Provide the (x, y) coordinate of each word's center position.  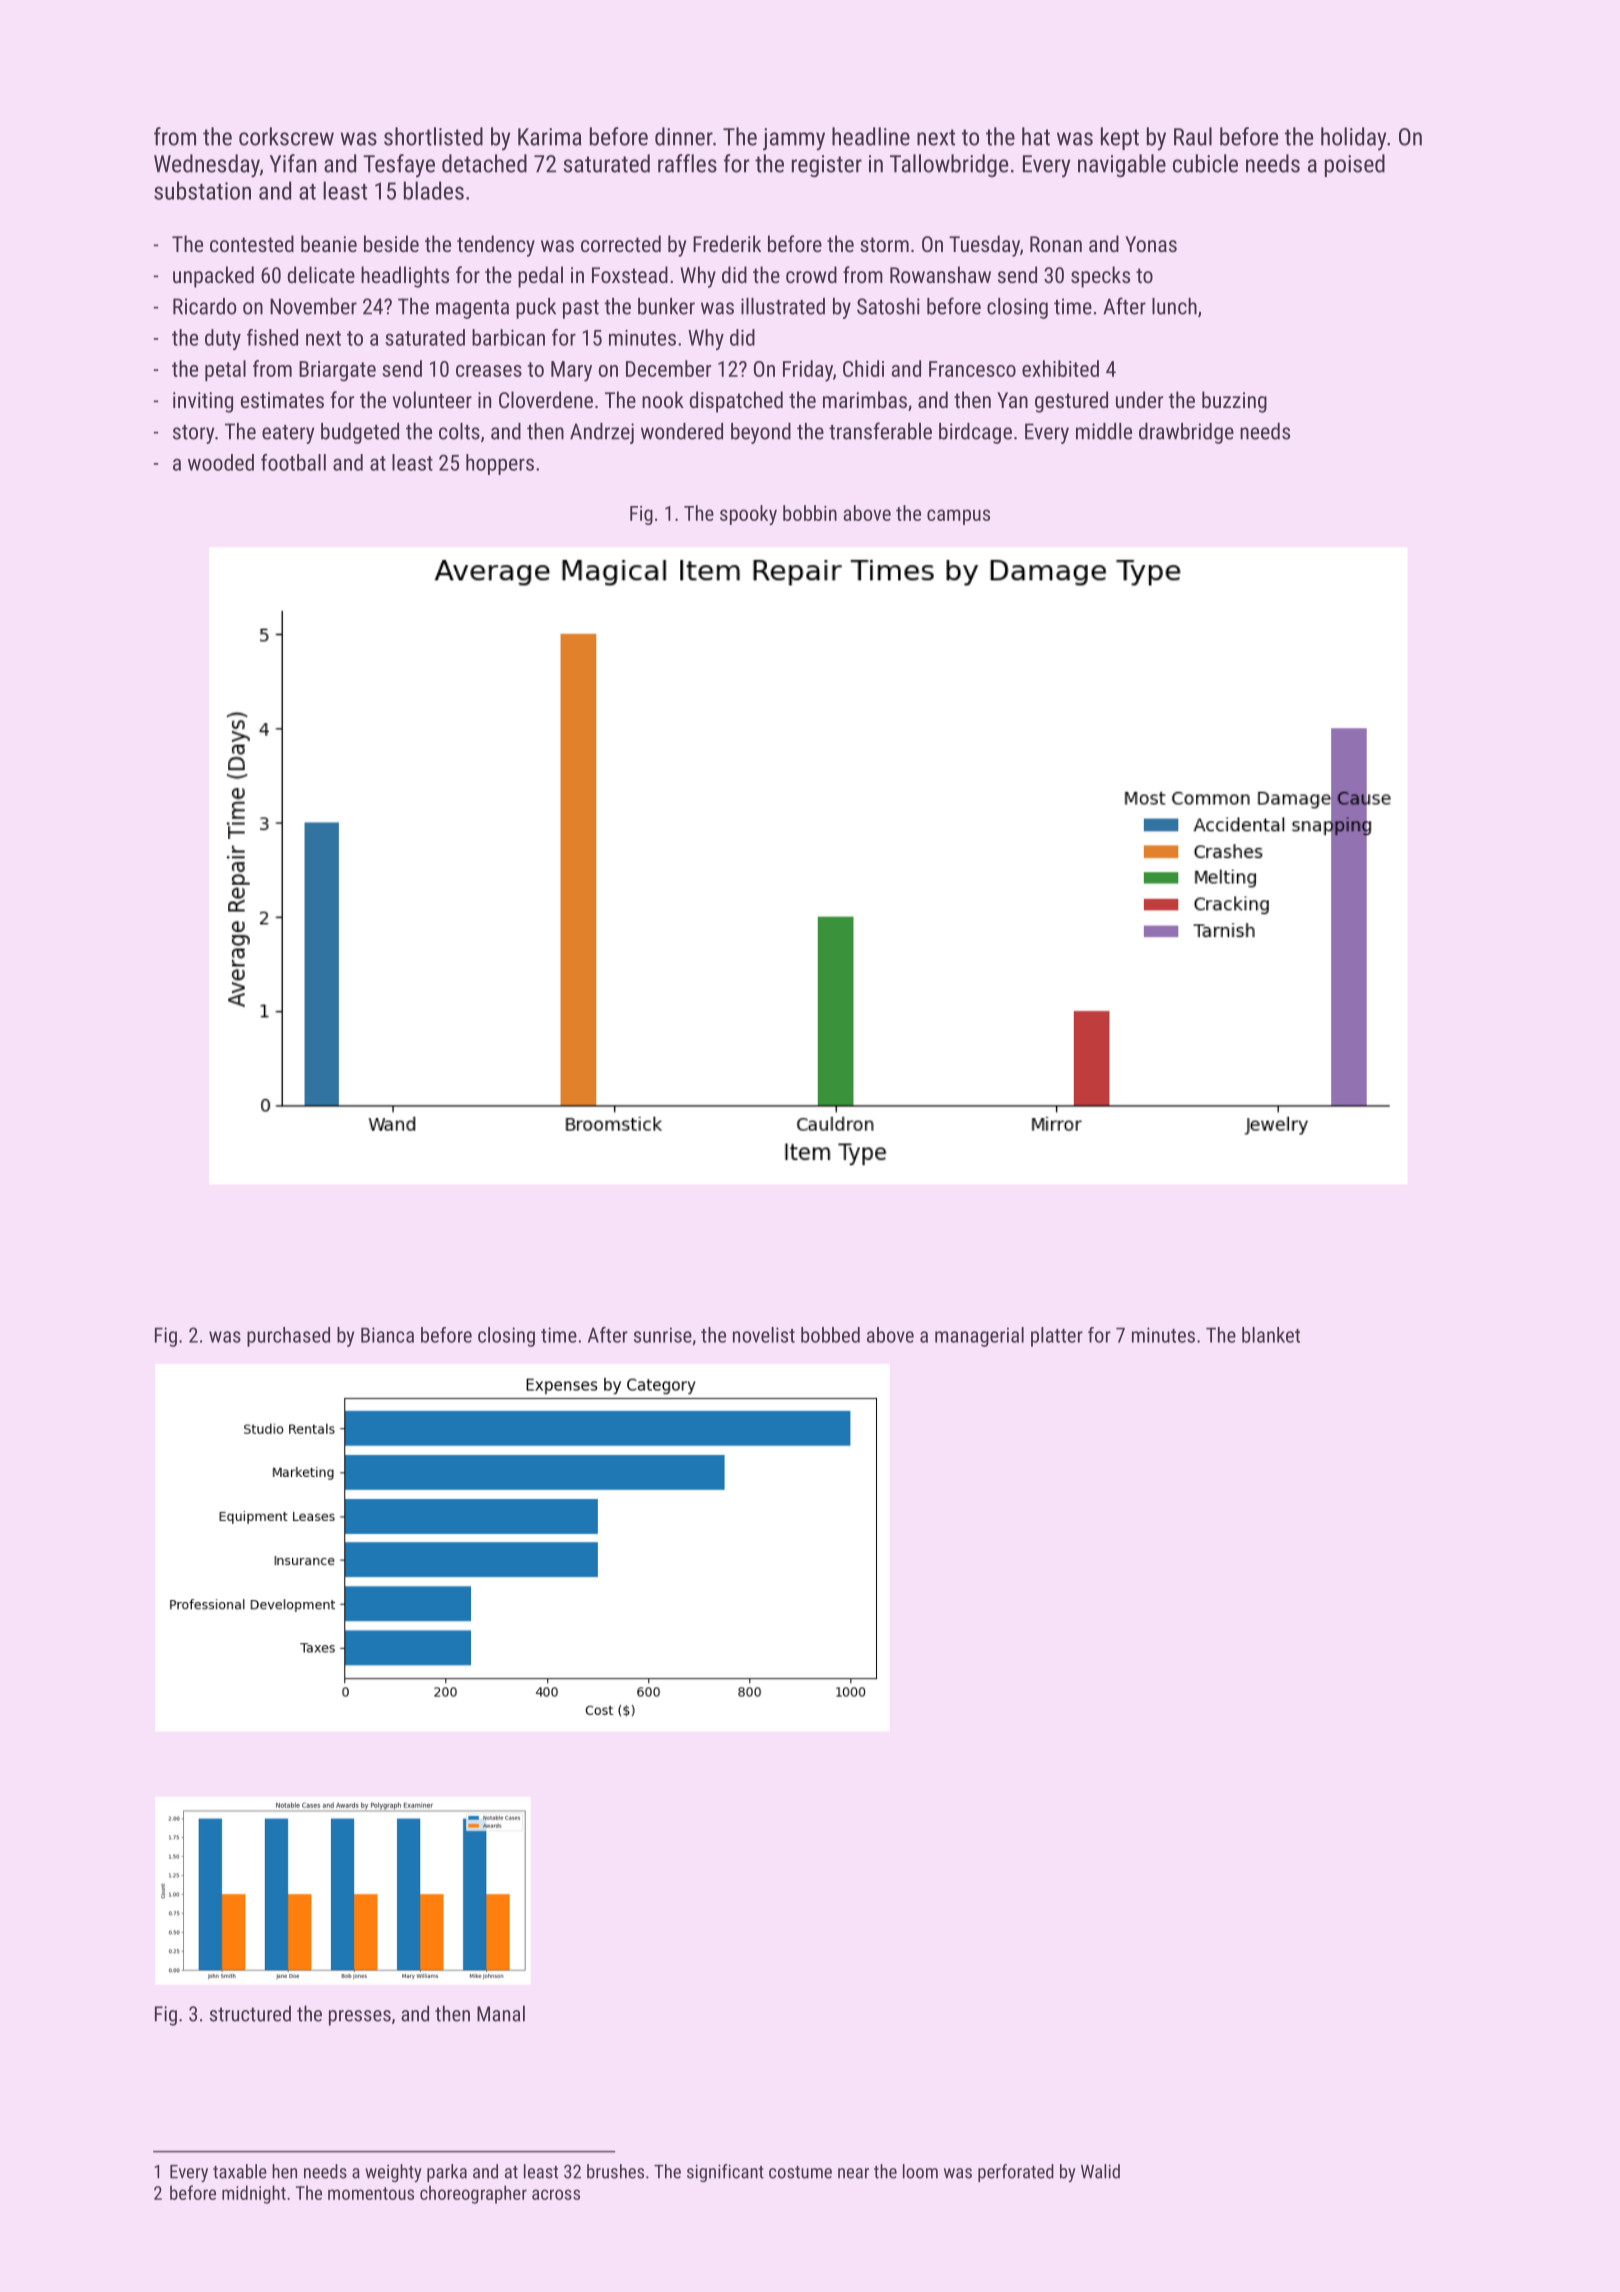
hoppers (500, 464)
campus (958, 517)
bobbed (830, 1335)
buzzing (1234, 402)
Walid (1100, 2171)
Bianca (387, 1335)
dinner (684, 136)
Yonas (1151, 244)
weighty (393, 2173)
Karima (550, 137)
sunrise (663, 1335)
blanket (1271, 1335)
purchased (288, 1337)
